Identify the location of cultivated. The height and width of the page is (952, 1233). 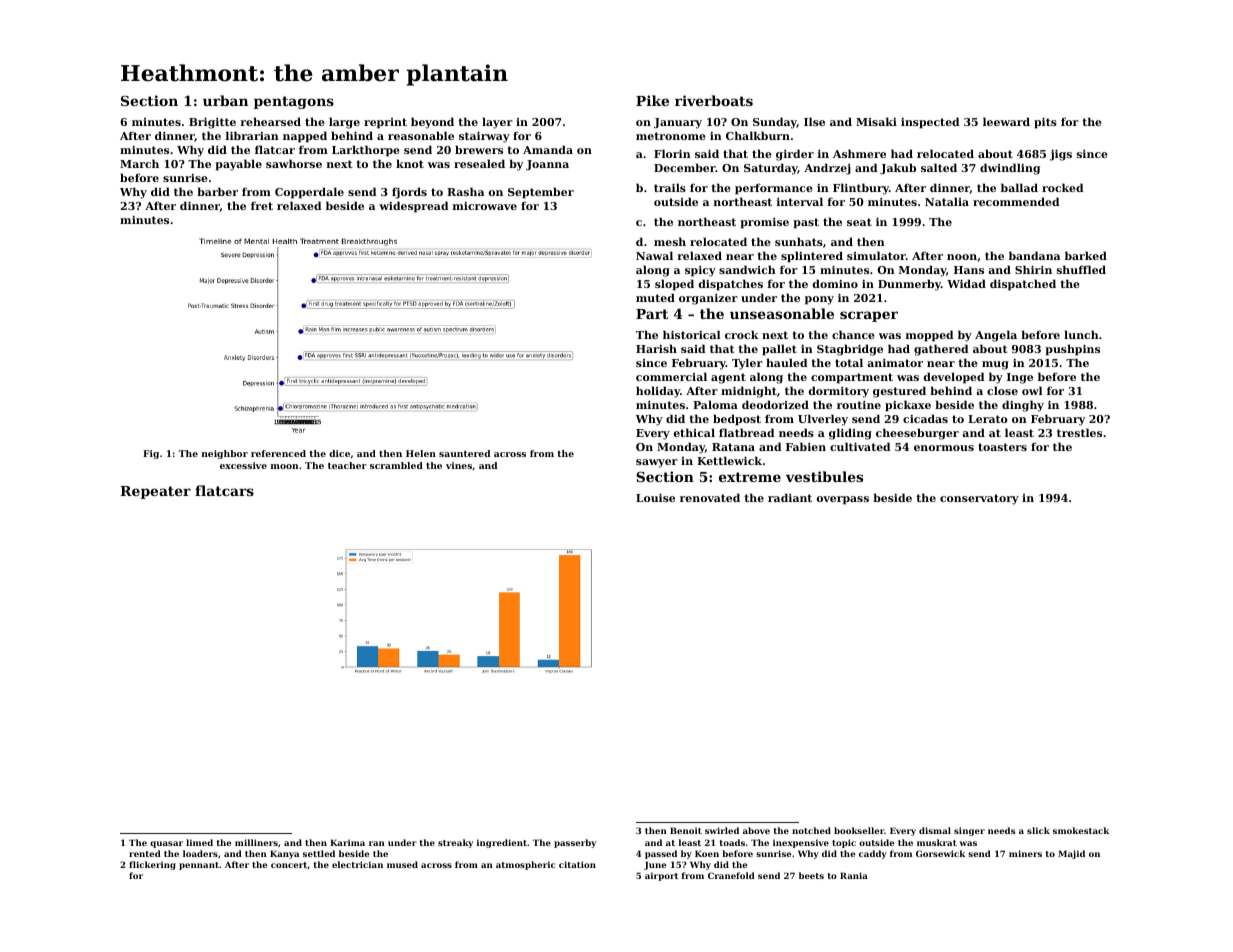
(860, 446).
